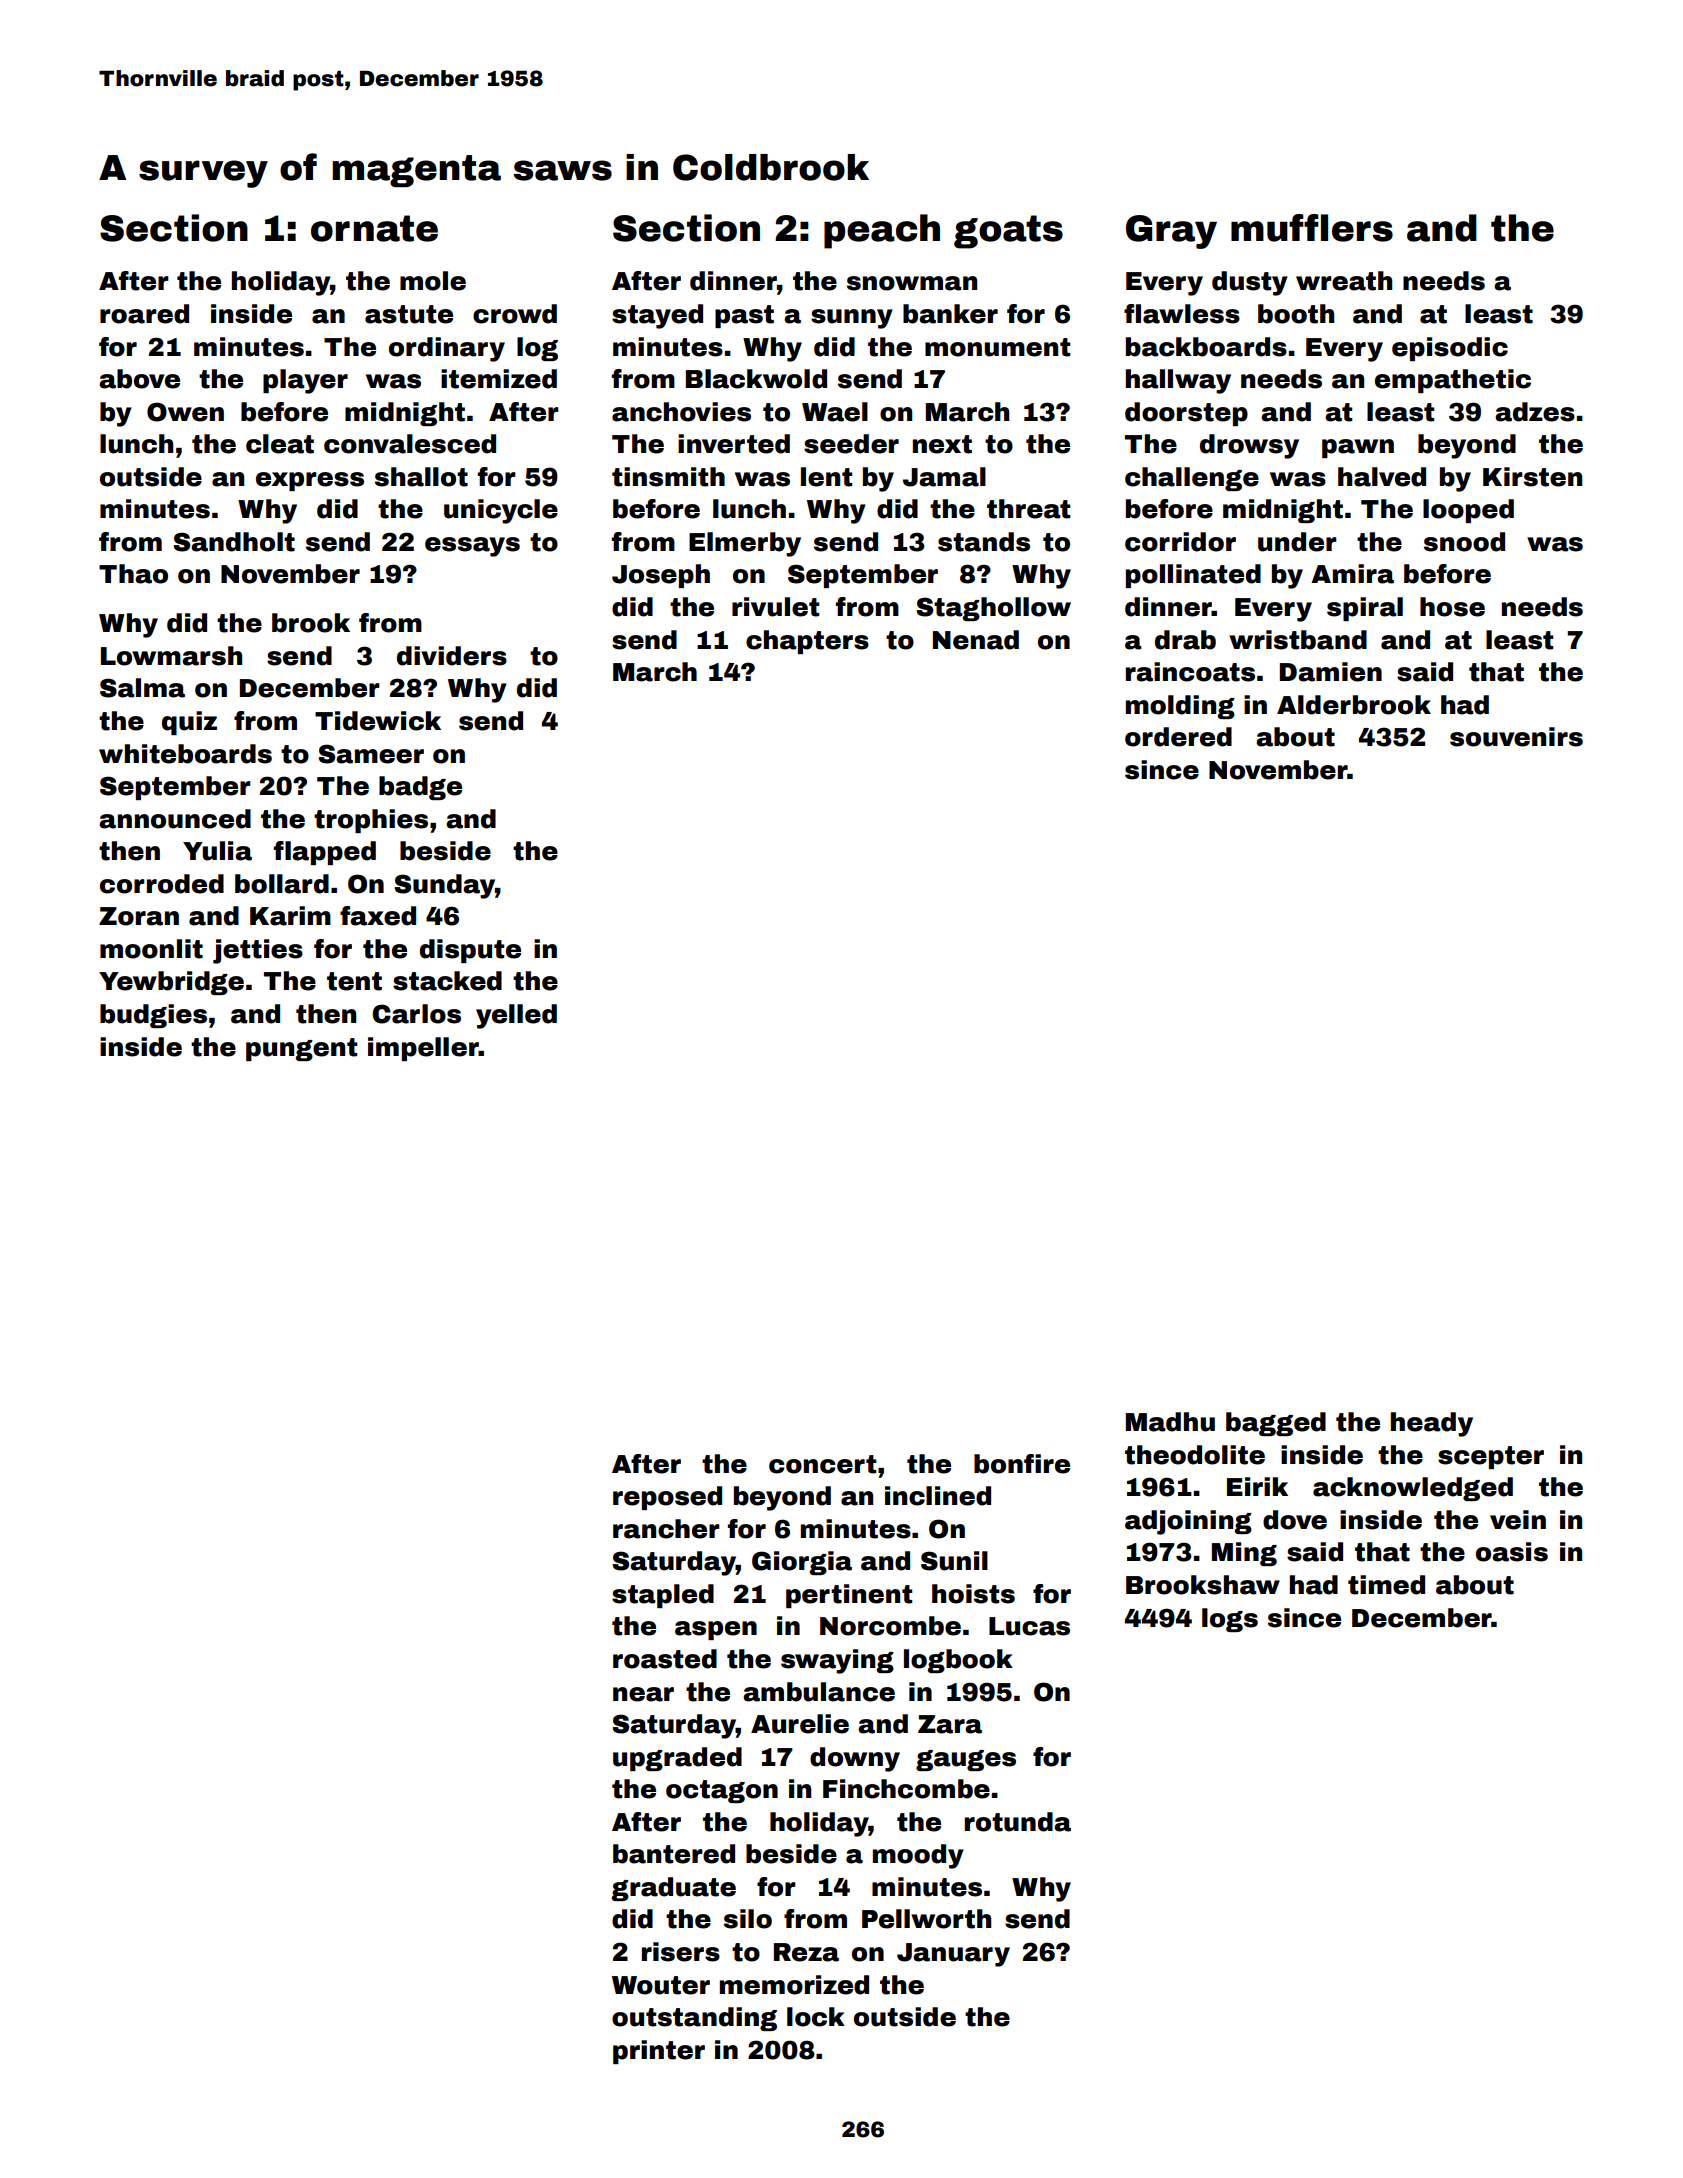 The width and height of the document is (1683, 2178). I want to click on bagged, so click(1276, 1424).
